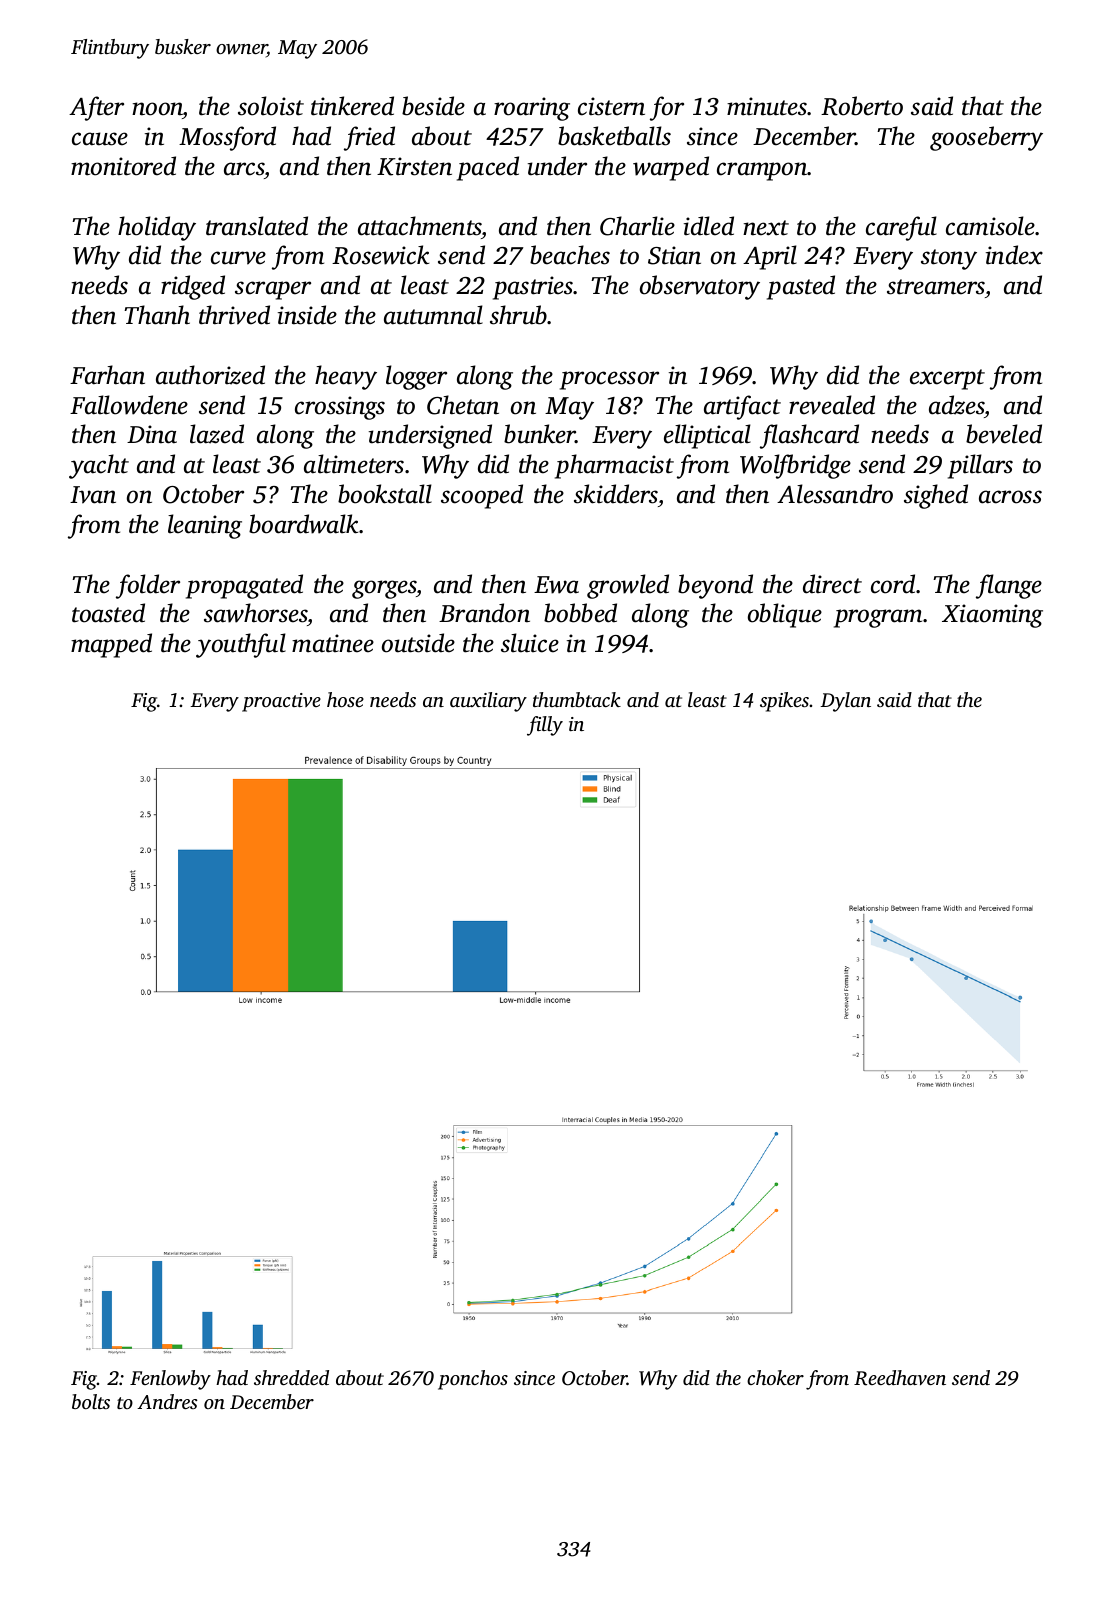  I want to click on roaring, so click(532, 109).
